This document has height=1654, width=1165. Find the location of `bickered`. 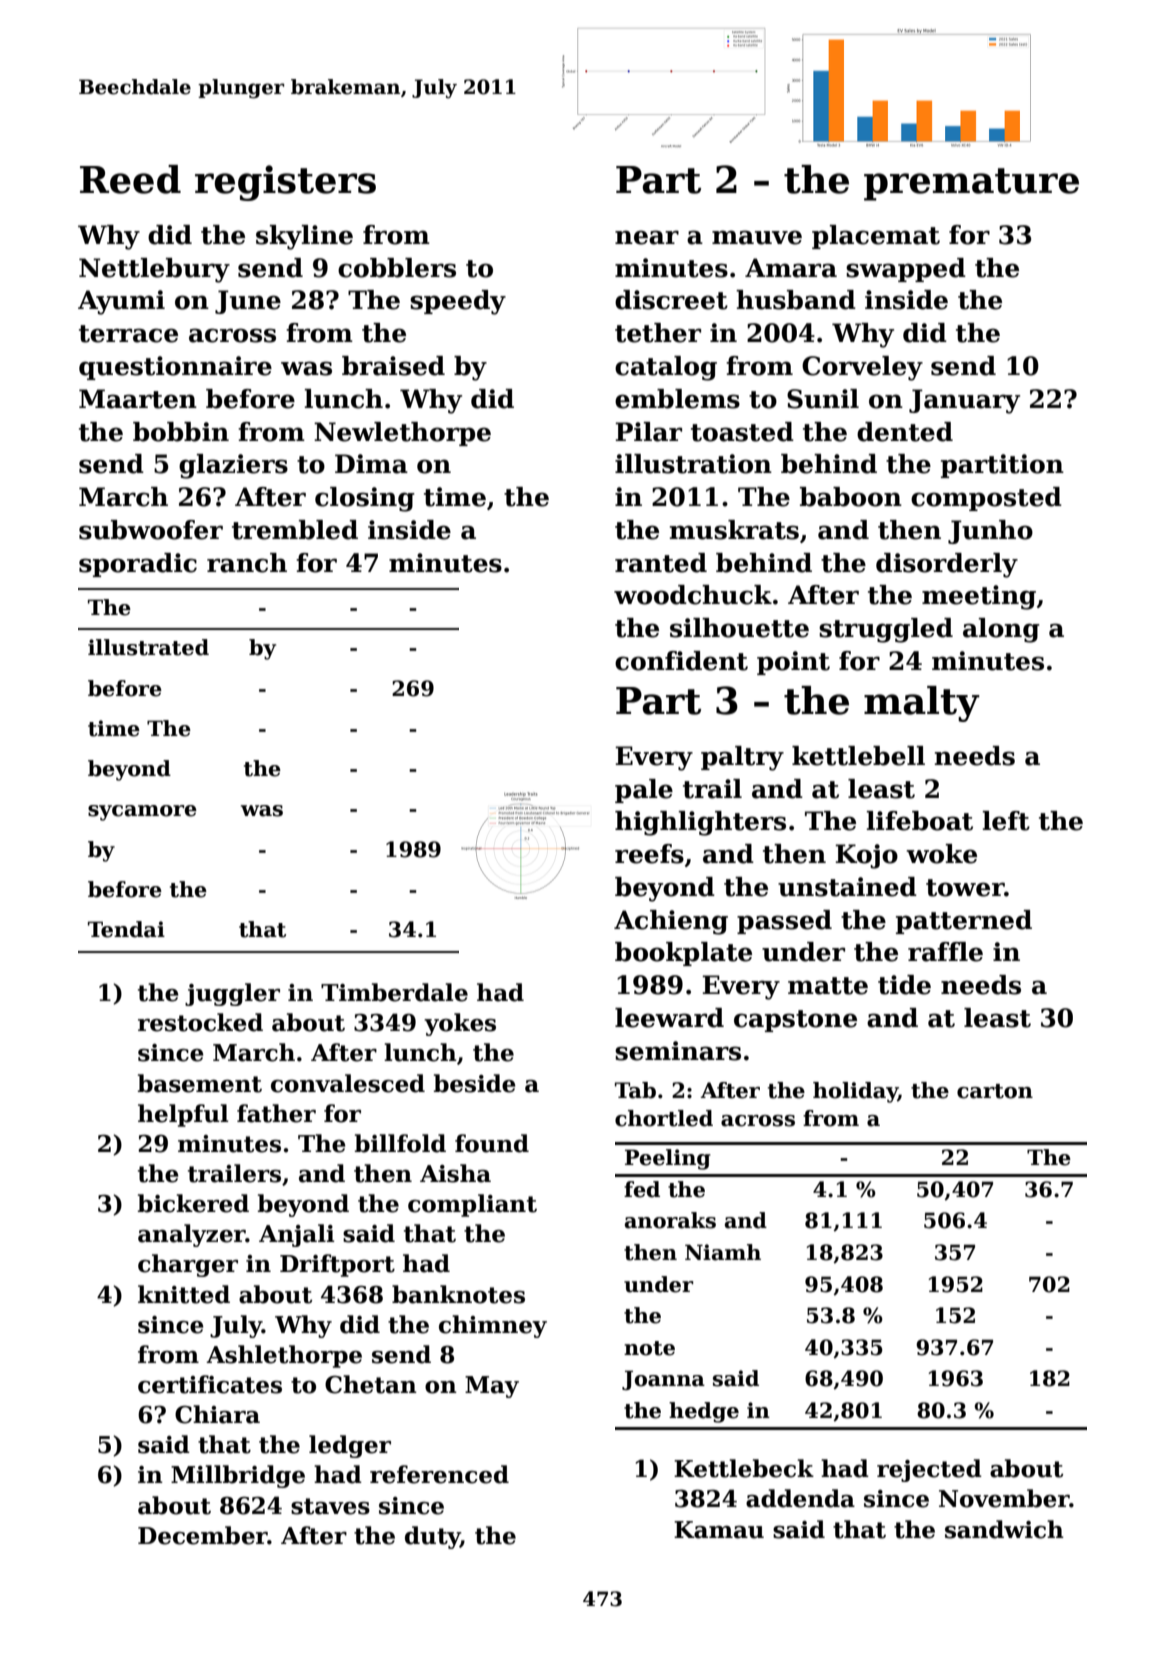

bickered is located at coordinates (193, 1203).
